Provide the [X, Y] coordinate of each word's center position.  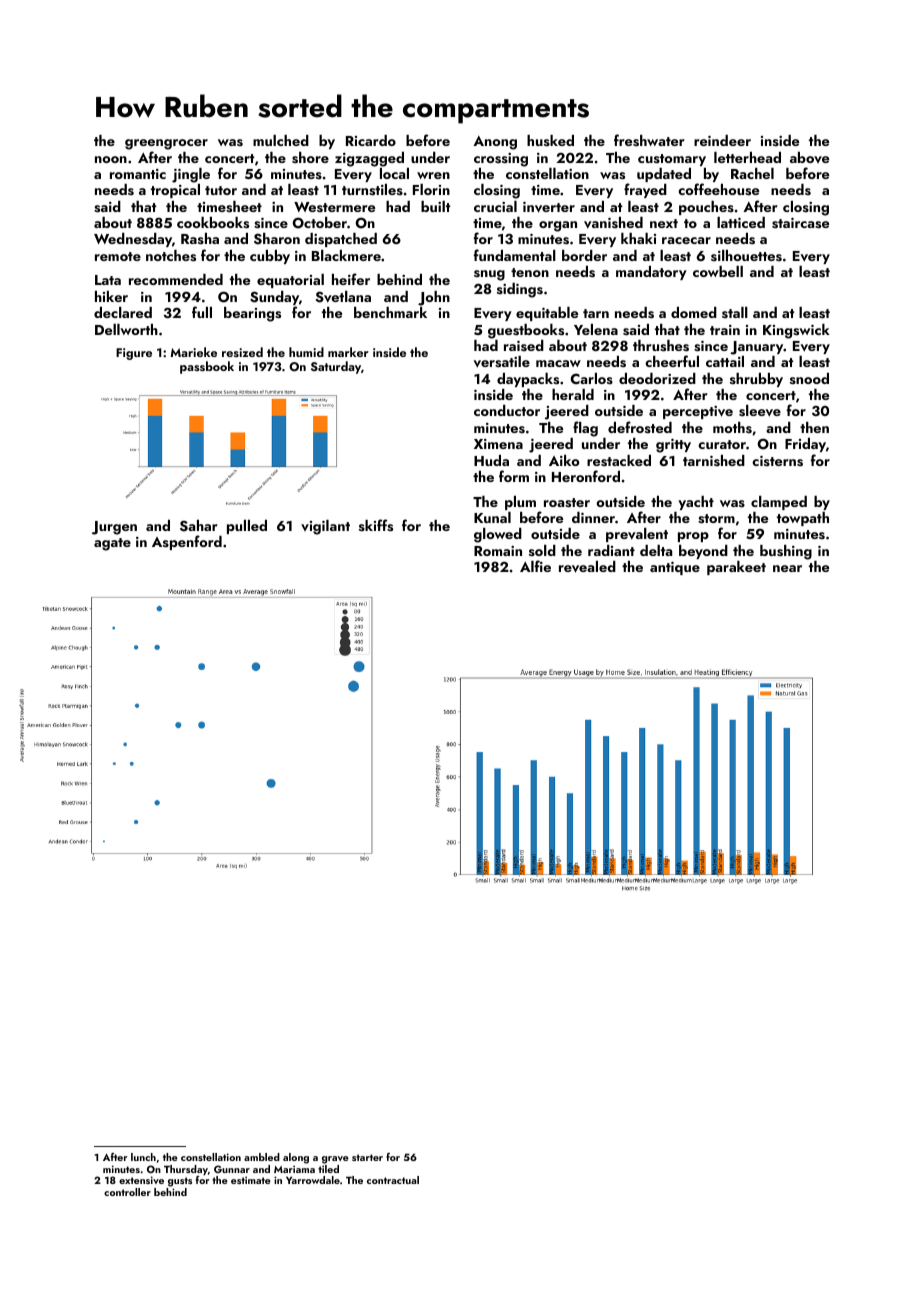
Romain [498, 551]
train [725, 330]
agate [112, 544]
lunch [143, 1157]
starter [367, 1157]
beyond [703, 552]
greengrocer [166, 144]
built [435, 206]
